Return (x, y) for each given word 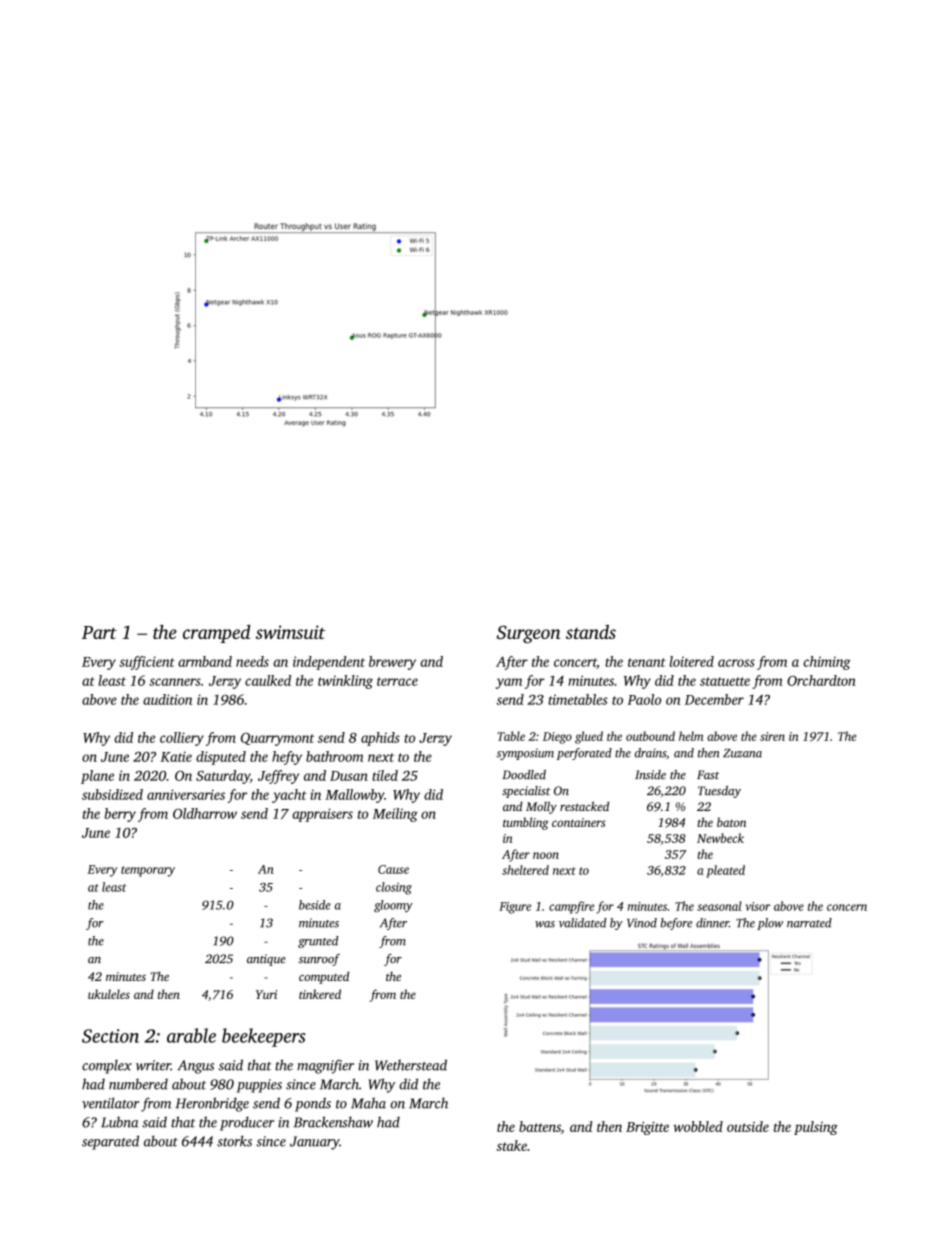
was (545, 924)
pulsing (816, 1128)
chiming (827, 663)
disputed (221, 758)
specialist (526, 792)
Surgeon (529, 634)
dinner (712, 923)
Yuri (266, 994)
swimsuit (290, 632)
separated (110, 1142)
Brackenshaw (333, 1122)
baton (731, 822)
